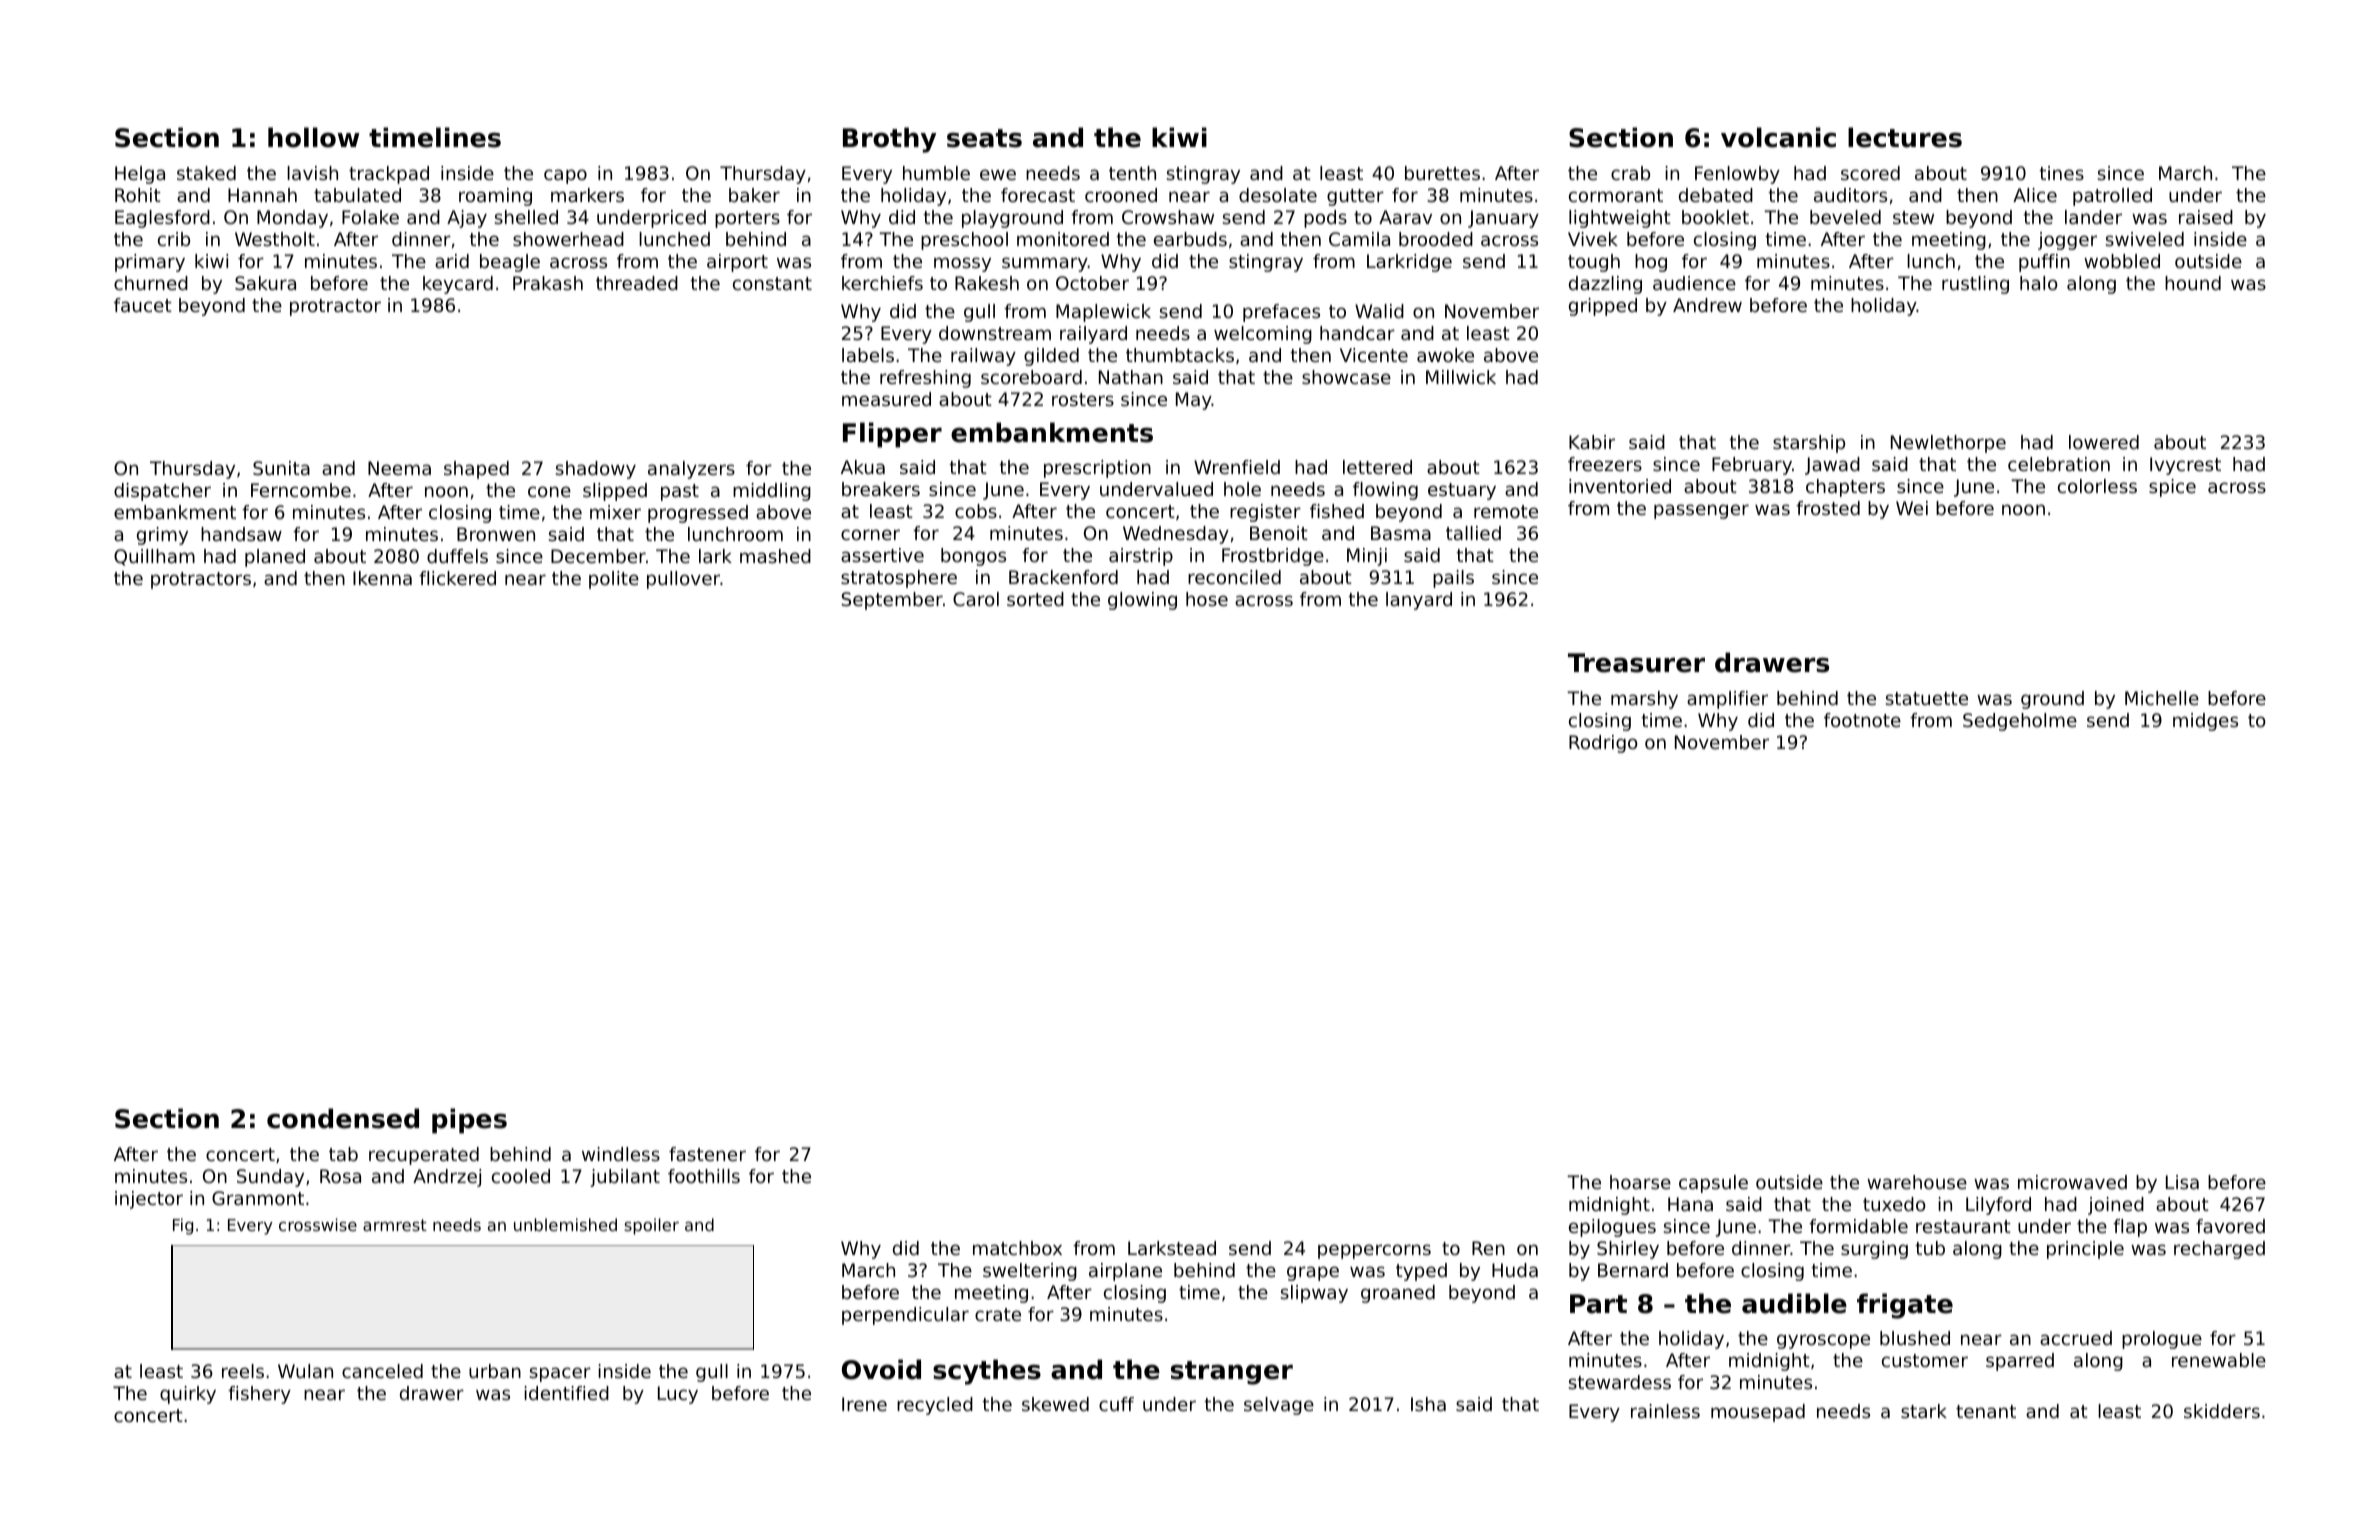 This screenshot has height=1540, width=2380. What do you see at coordinates (1640, 1182) in the screenshot?
I see `hoarse` at bounding box center [1640, 1182].
